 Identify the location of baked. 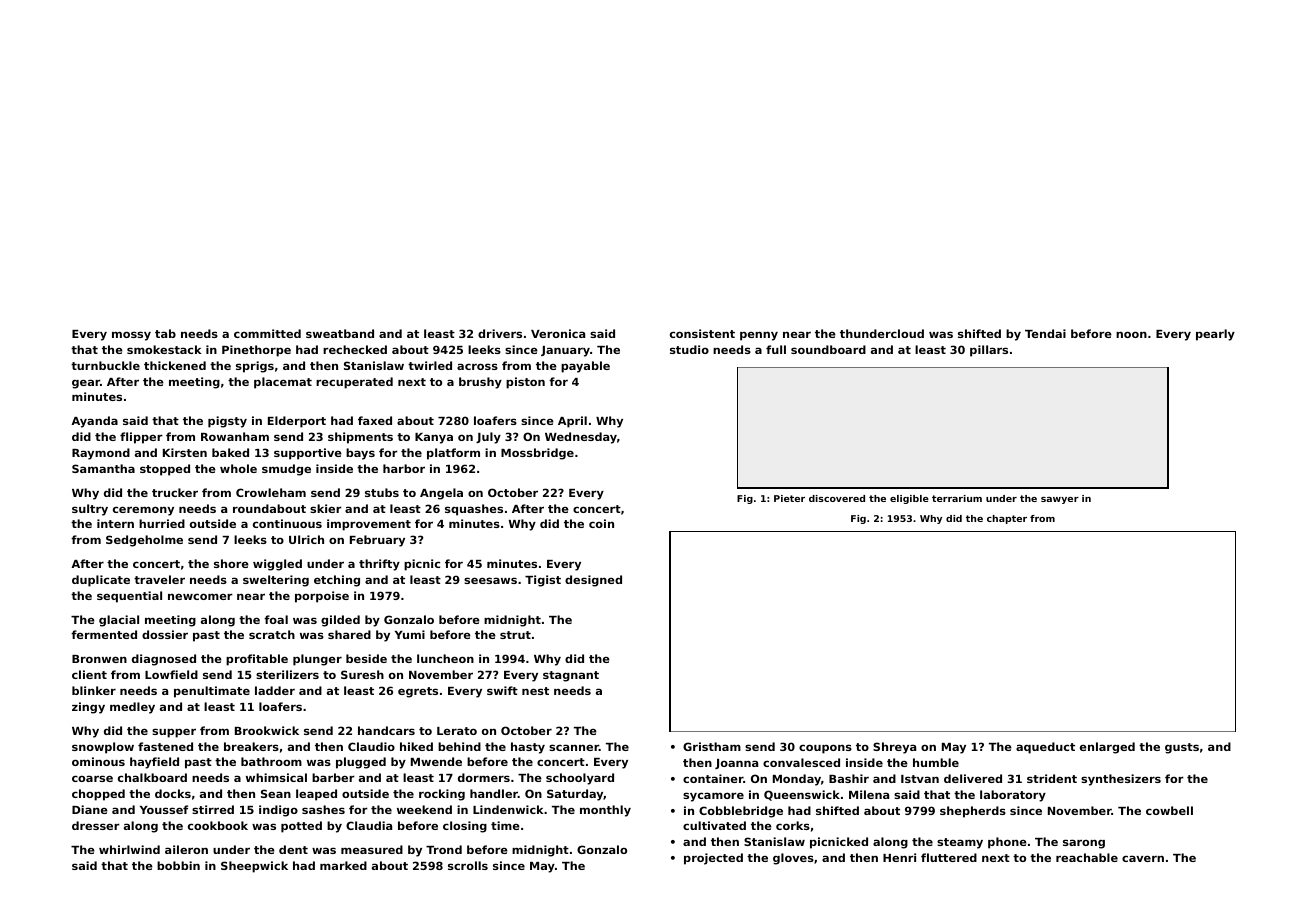
(230, 452).
